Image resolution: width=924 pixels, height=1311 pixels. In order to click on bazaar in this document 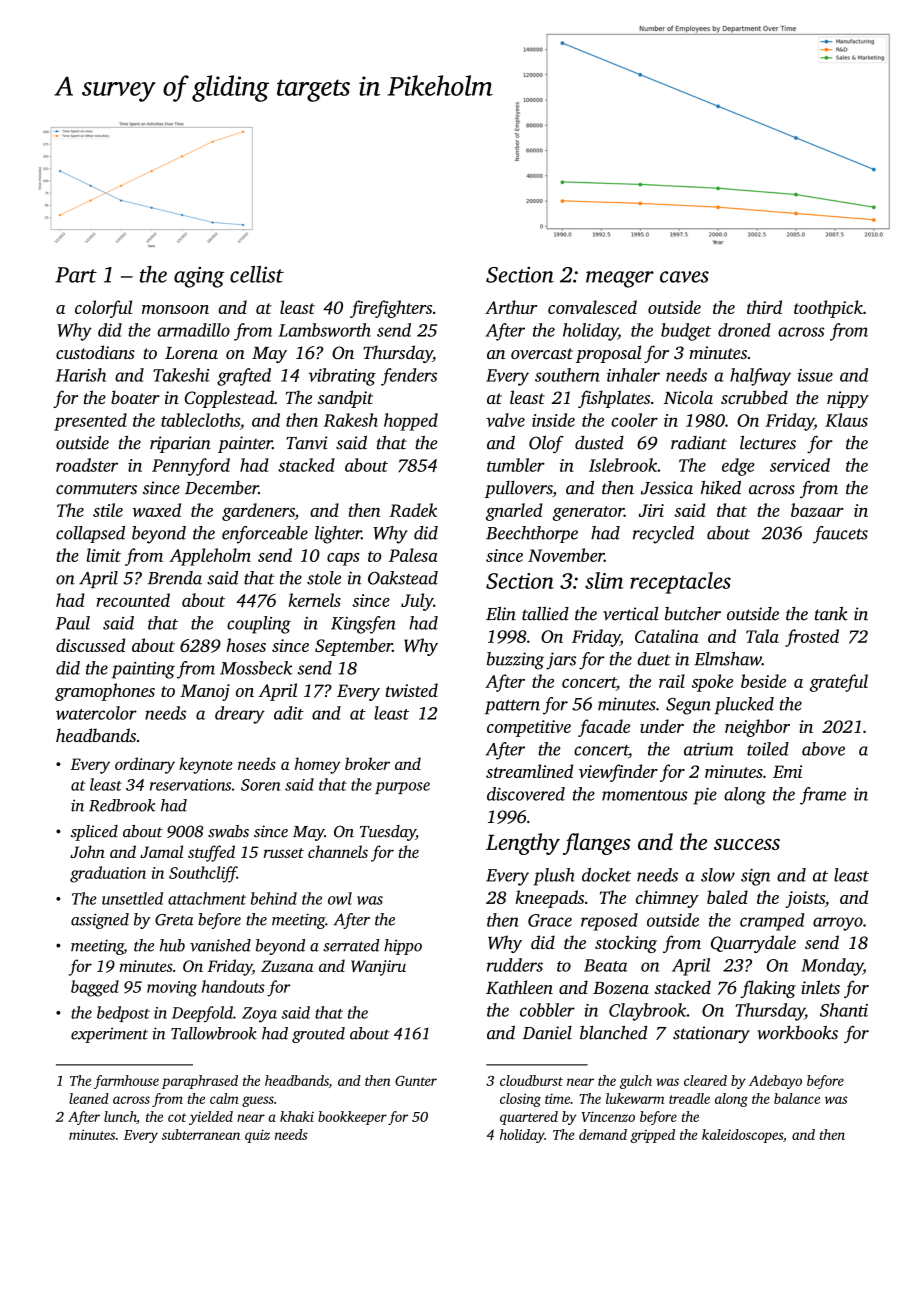, I will do `click(817, 510)`.
